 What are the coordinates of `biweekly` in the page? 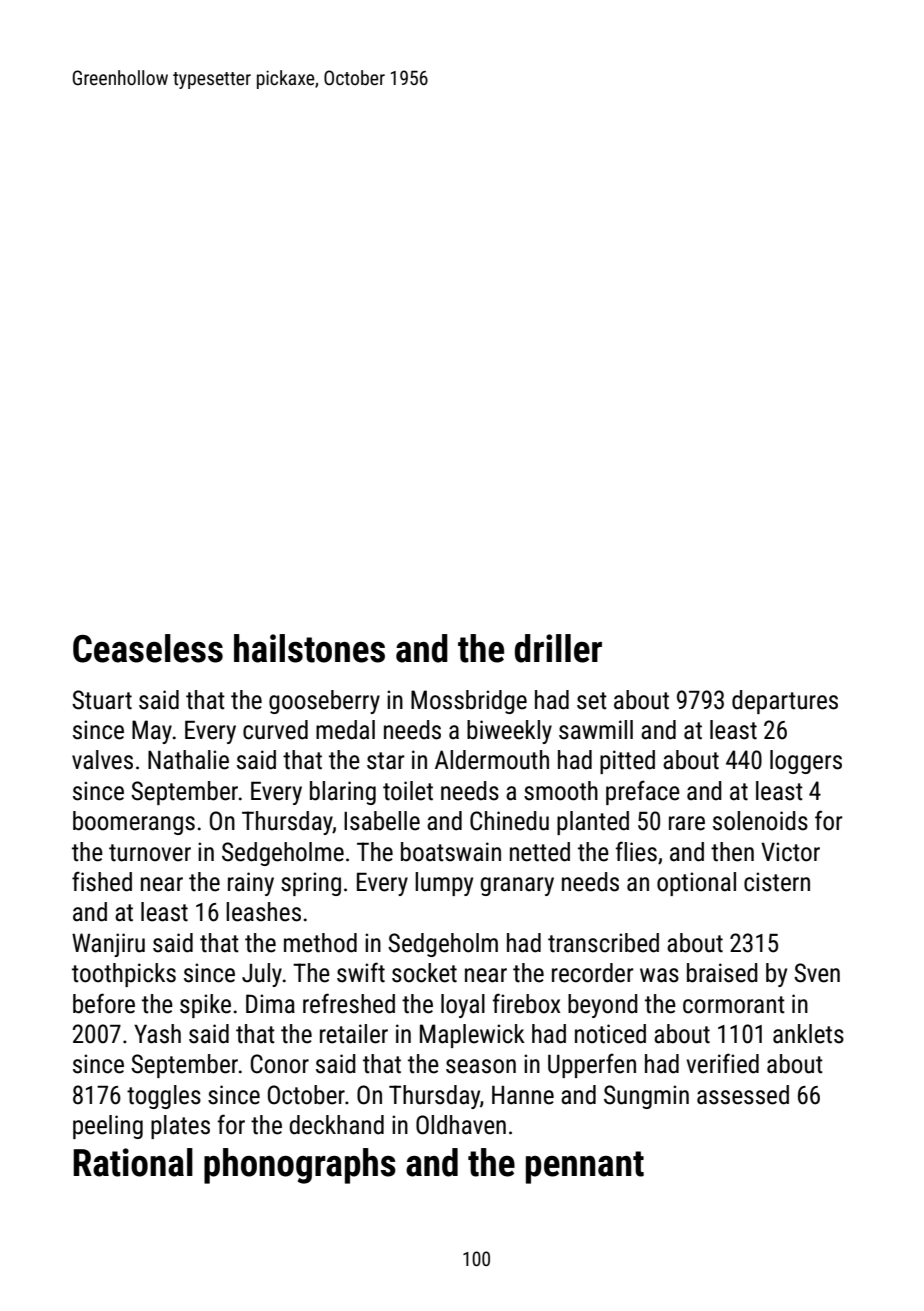 It's located at (509, 732).
